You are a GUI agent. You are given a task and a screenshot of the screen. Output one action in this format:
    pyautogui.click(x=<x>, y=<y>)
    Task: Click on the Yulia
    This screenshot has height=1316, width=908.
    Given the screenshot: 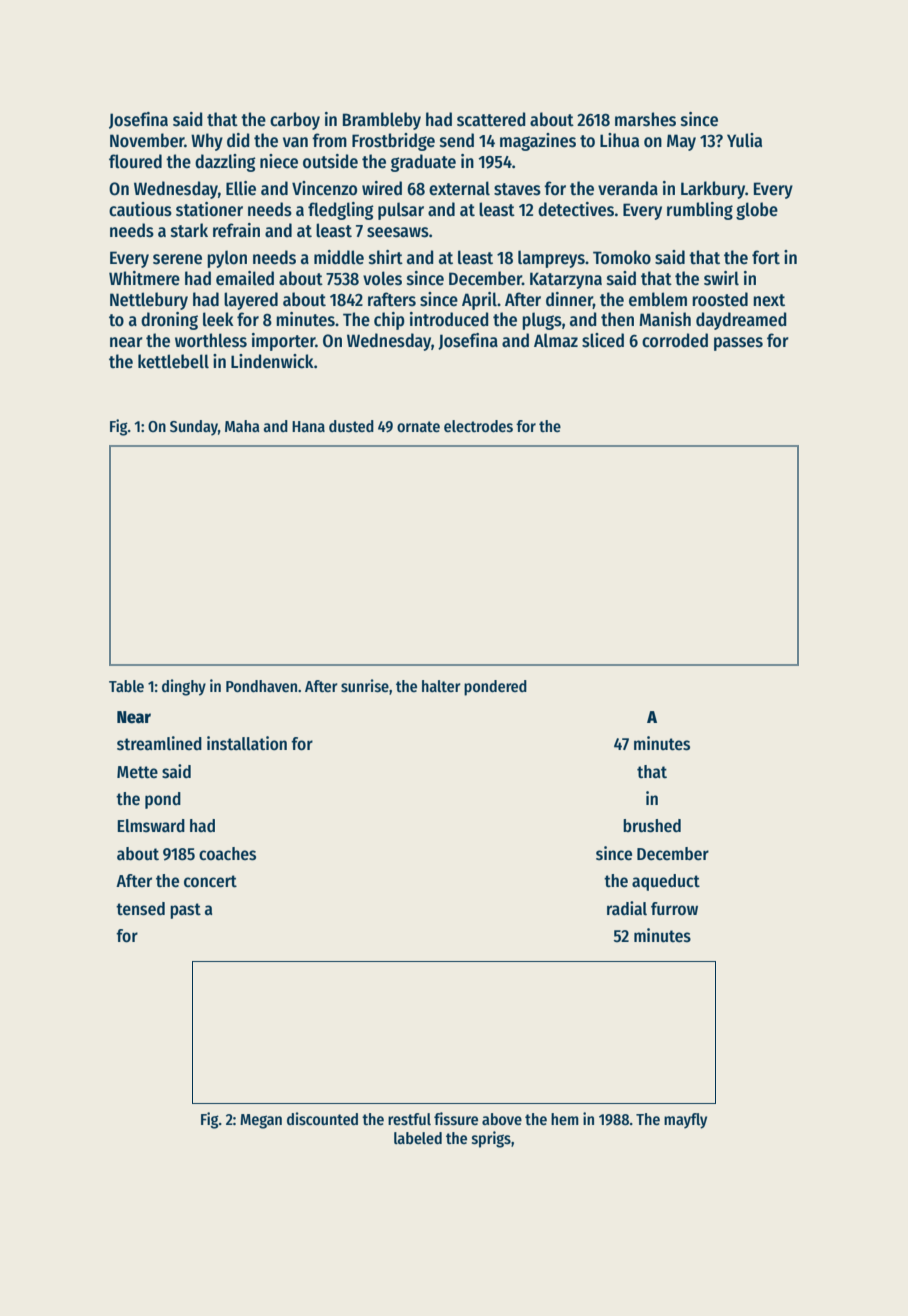 What is the action you would take?
    pyautogui.click(x=744, y=140)
